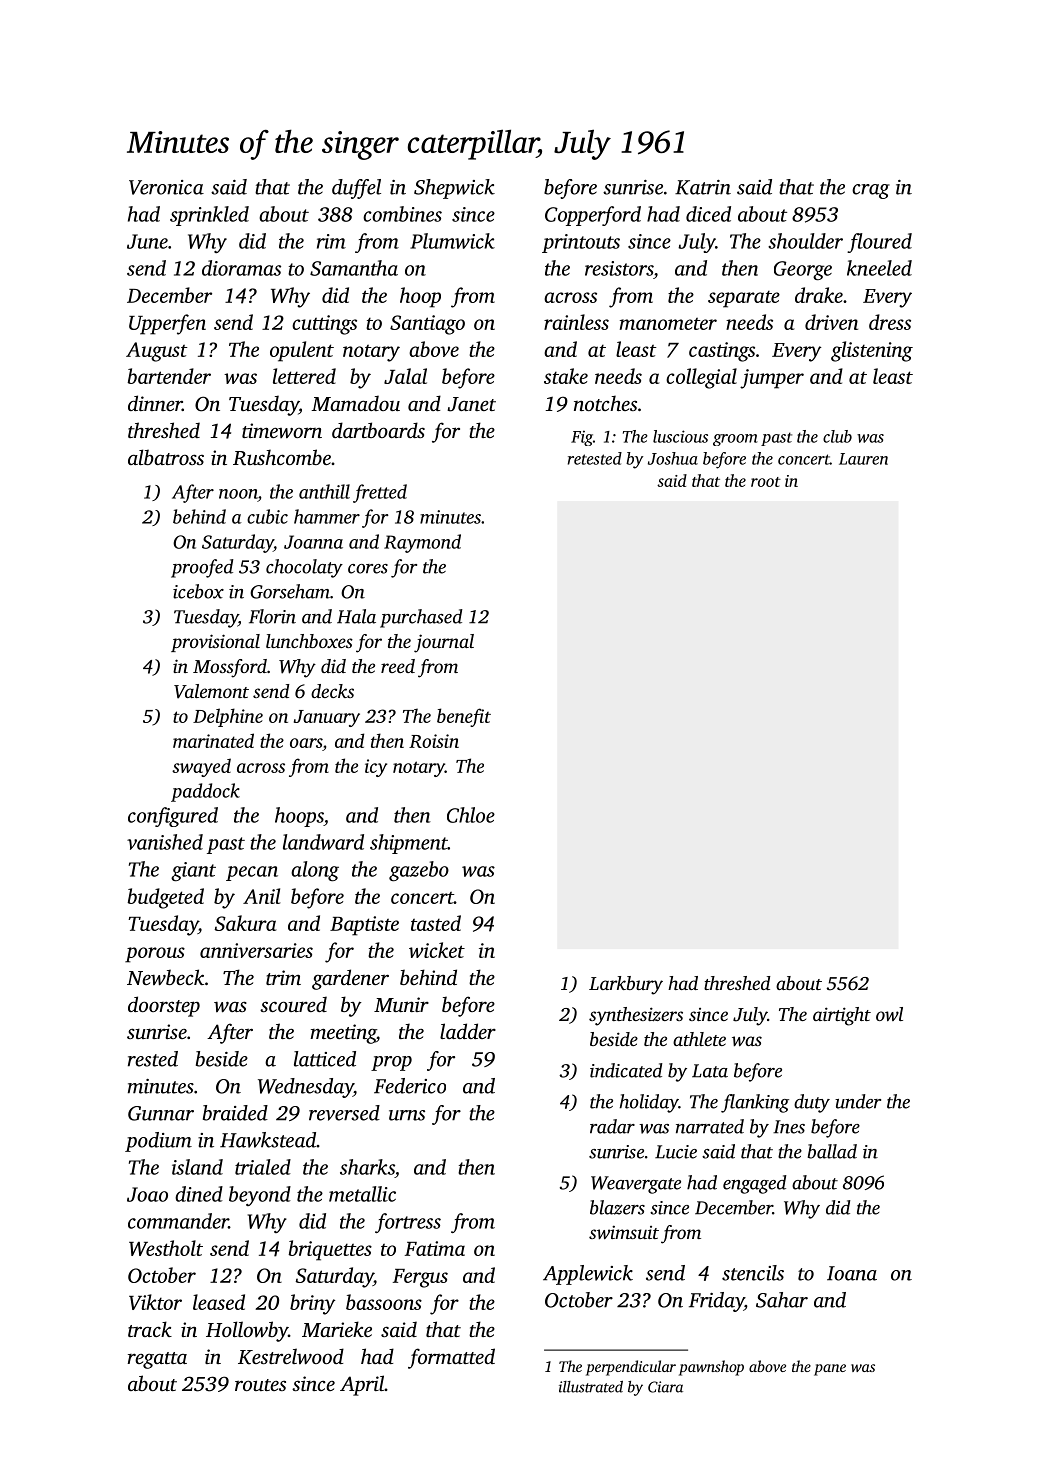 The width and height of the image is (1039, 1476). What do you see at coordinates (202, 568) in the image?
I see `proofed` at bounding box center [202, 568].
